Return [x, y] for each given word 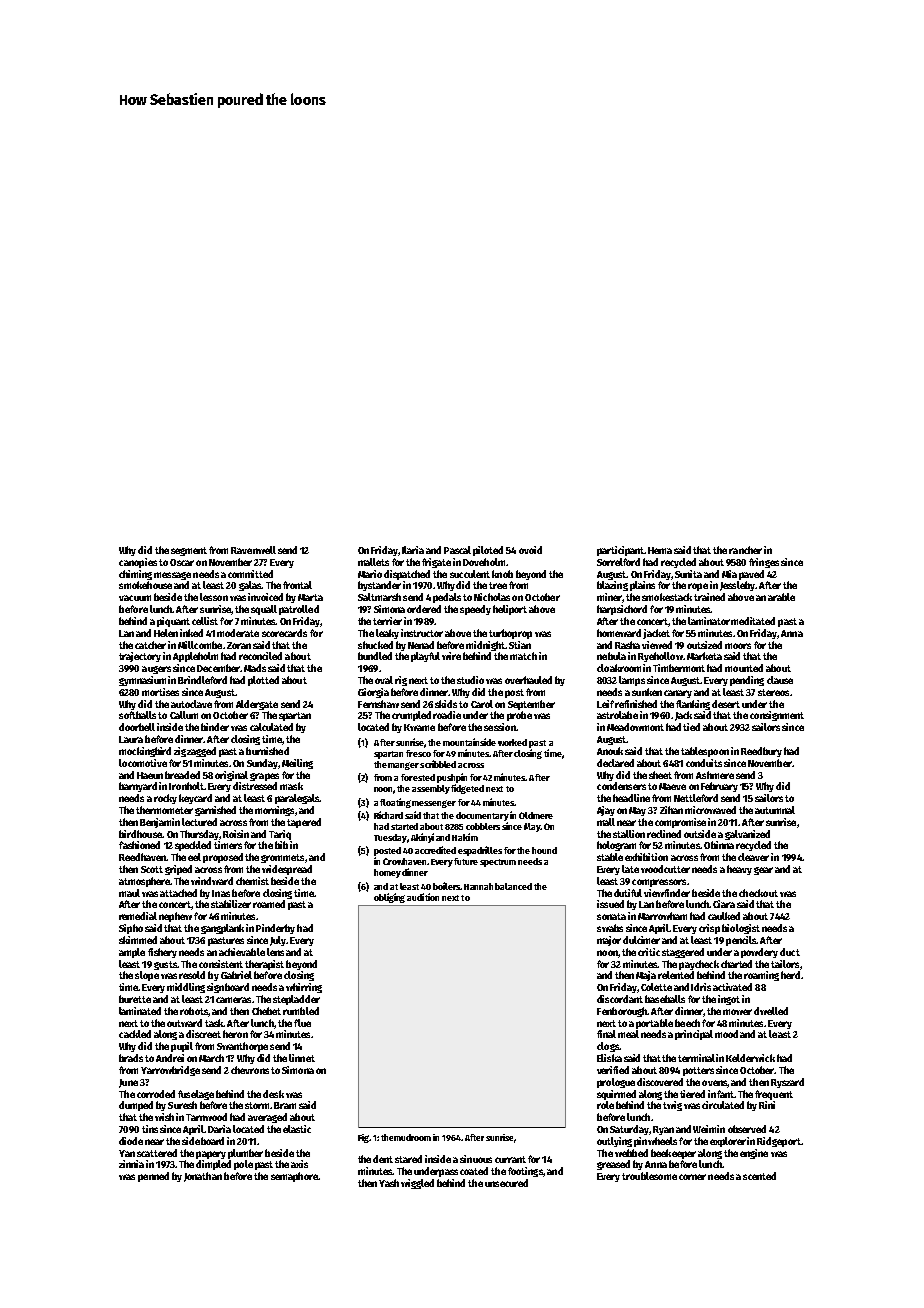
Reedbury [761, 752]
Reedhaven [142, 857]
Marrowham [662, 916]
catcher [150, 645]
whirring [304, 988]
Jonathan [203, 1177]
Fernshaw [378, 704]
